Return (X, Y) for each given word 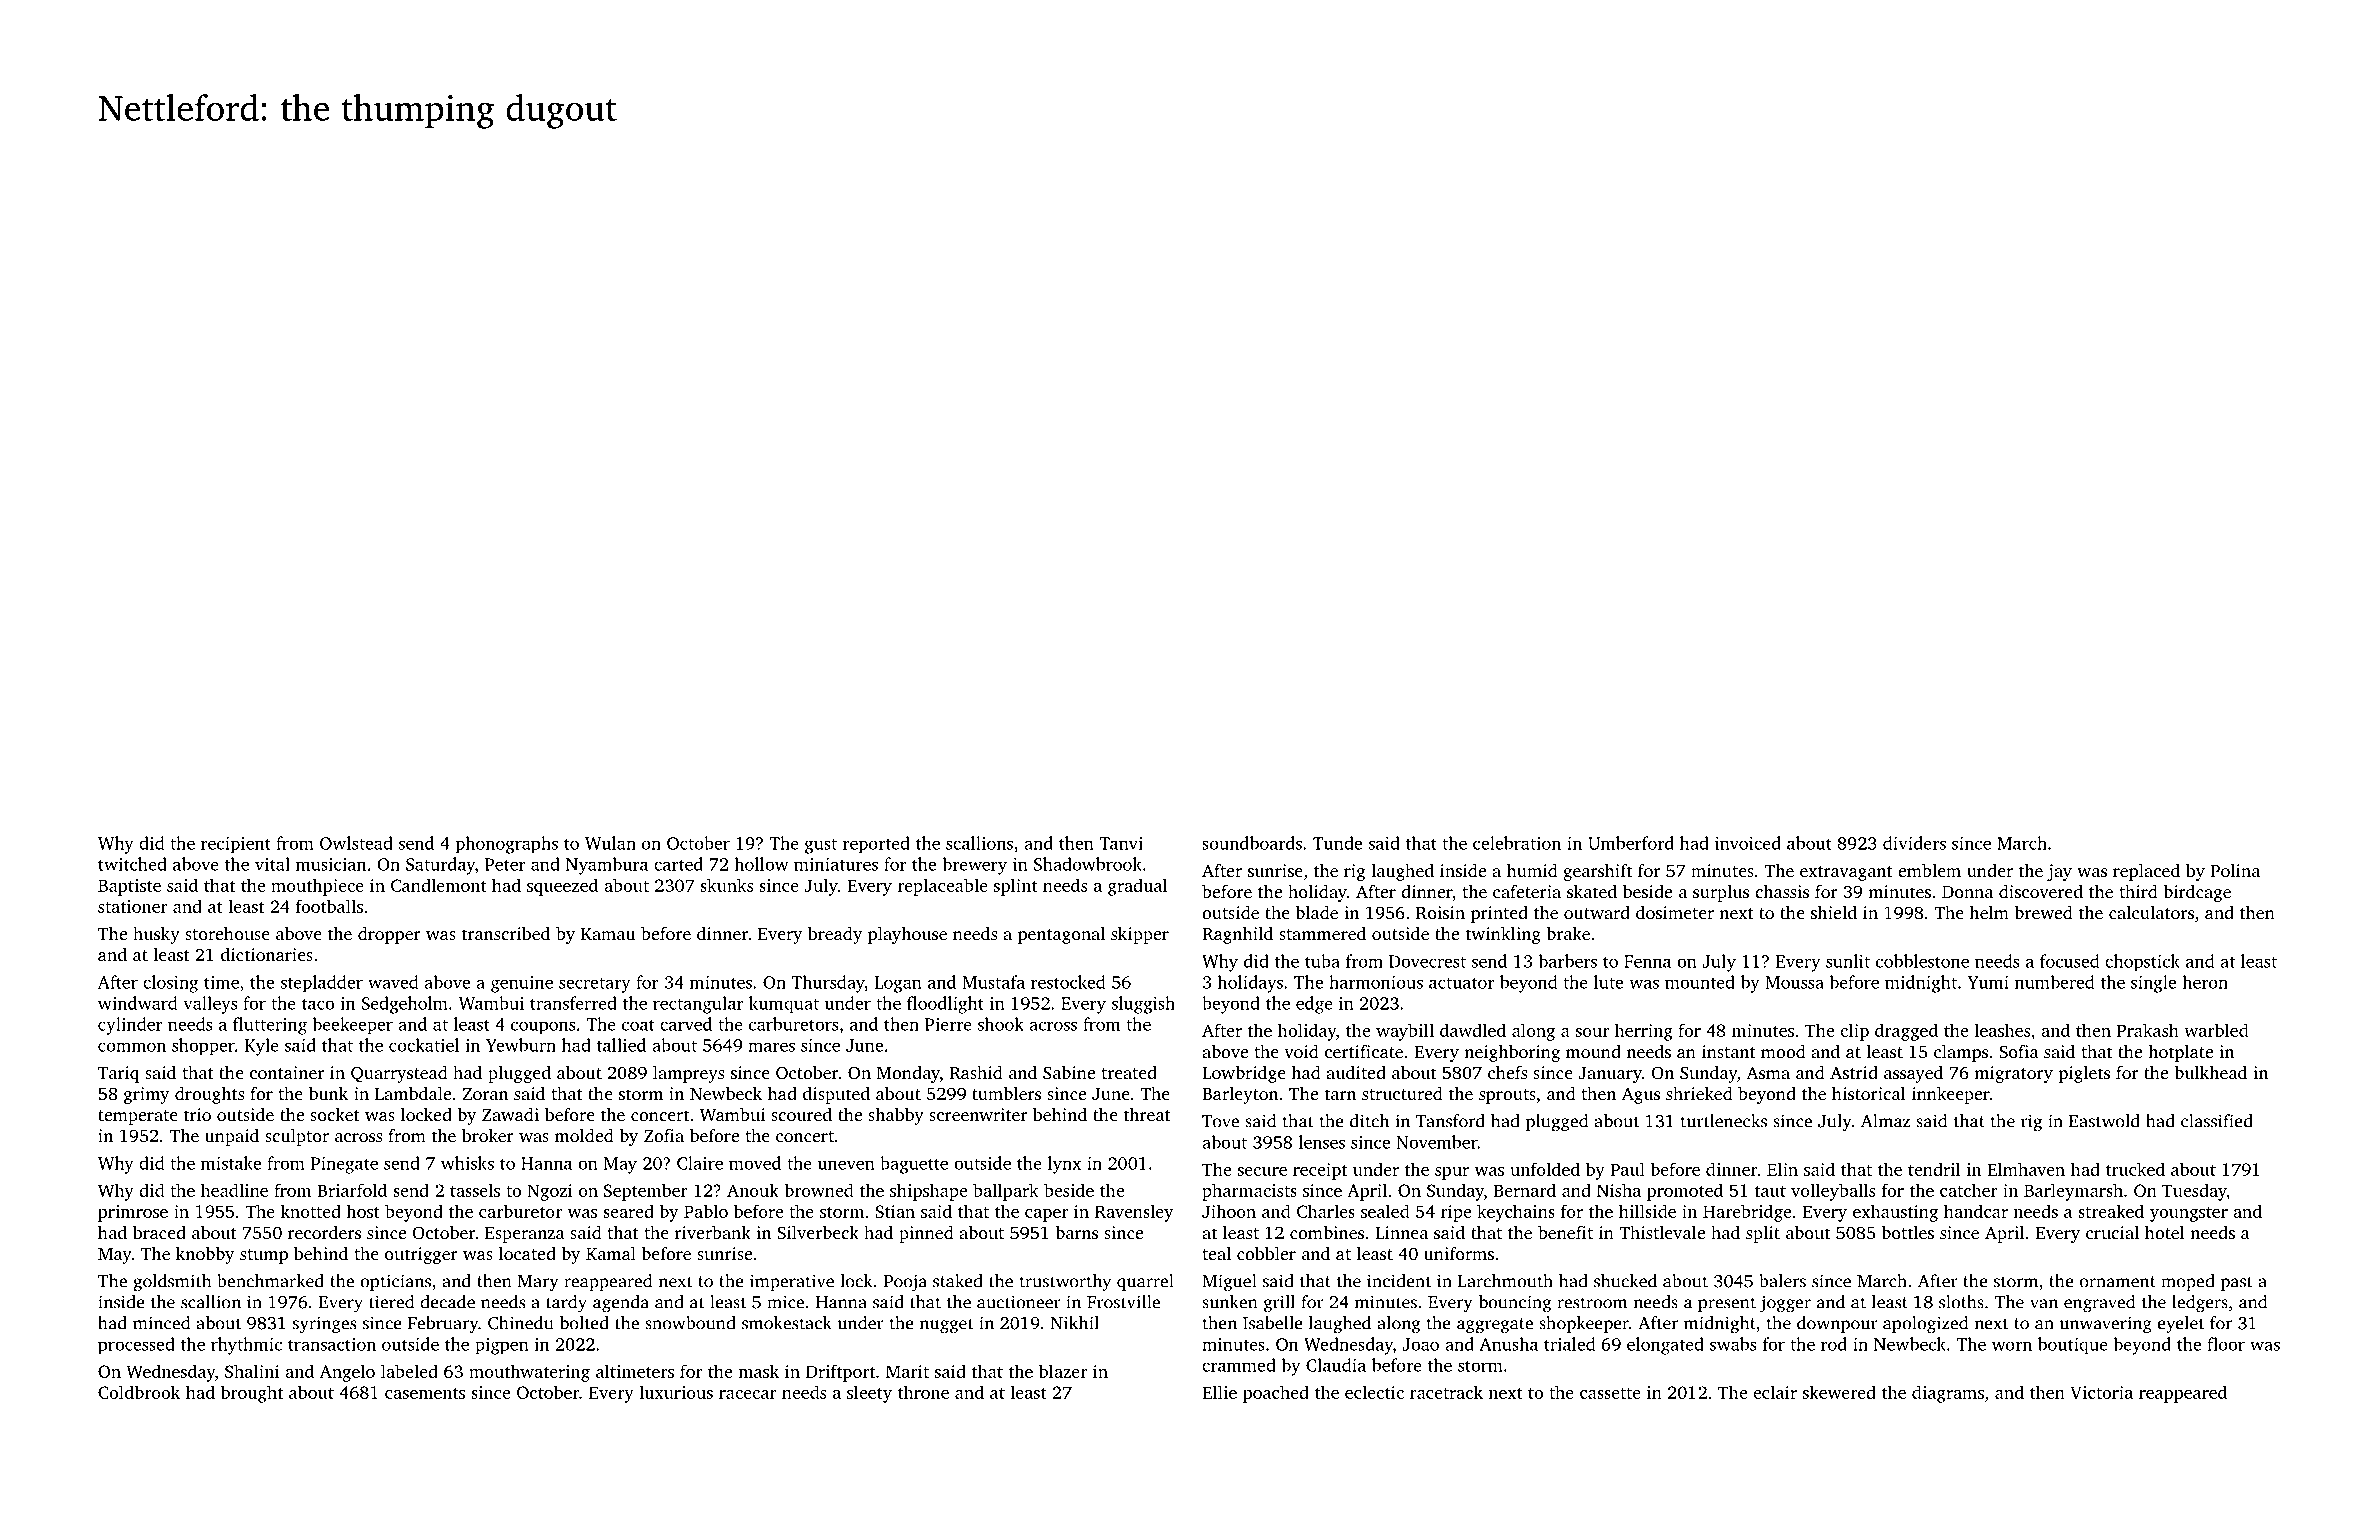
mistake (231, 1163)
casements (425, 1393)
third (2139, 891)
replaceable (943, 887)
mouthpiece (317, 887)
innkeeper (1951, 1095)
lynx (1064, 1165)
